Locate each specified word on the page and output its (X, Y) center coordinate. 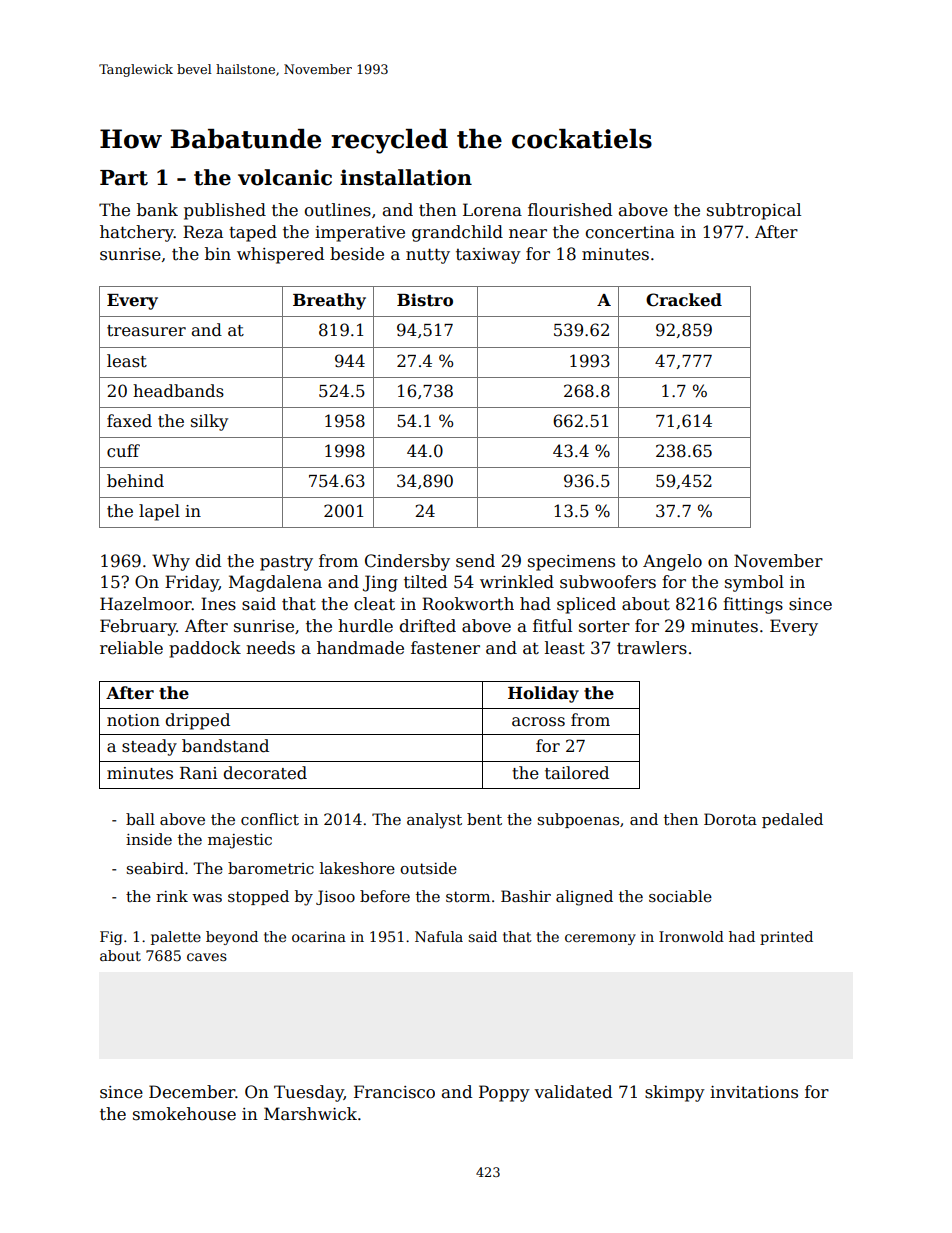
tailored (577, 773)
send (475, 561)
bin (218, 254)
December (192, 1092)
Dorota (730, 819)
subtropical (754, 211)
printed (786, 938)
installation (406, 177)
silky (209, 422)
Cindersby (407, 562)
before (385, 896)
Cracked (684, 300)
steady (149, 747)
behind (135, 481)
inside (149, 839)
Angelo (672, 562)
